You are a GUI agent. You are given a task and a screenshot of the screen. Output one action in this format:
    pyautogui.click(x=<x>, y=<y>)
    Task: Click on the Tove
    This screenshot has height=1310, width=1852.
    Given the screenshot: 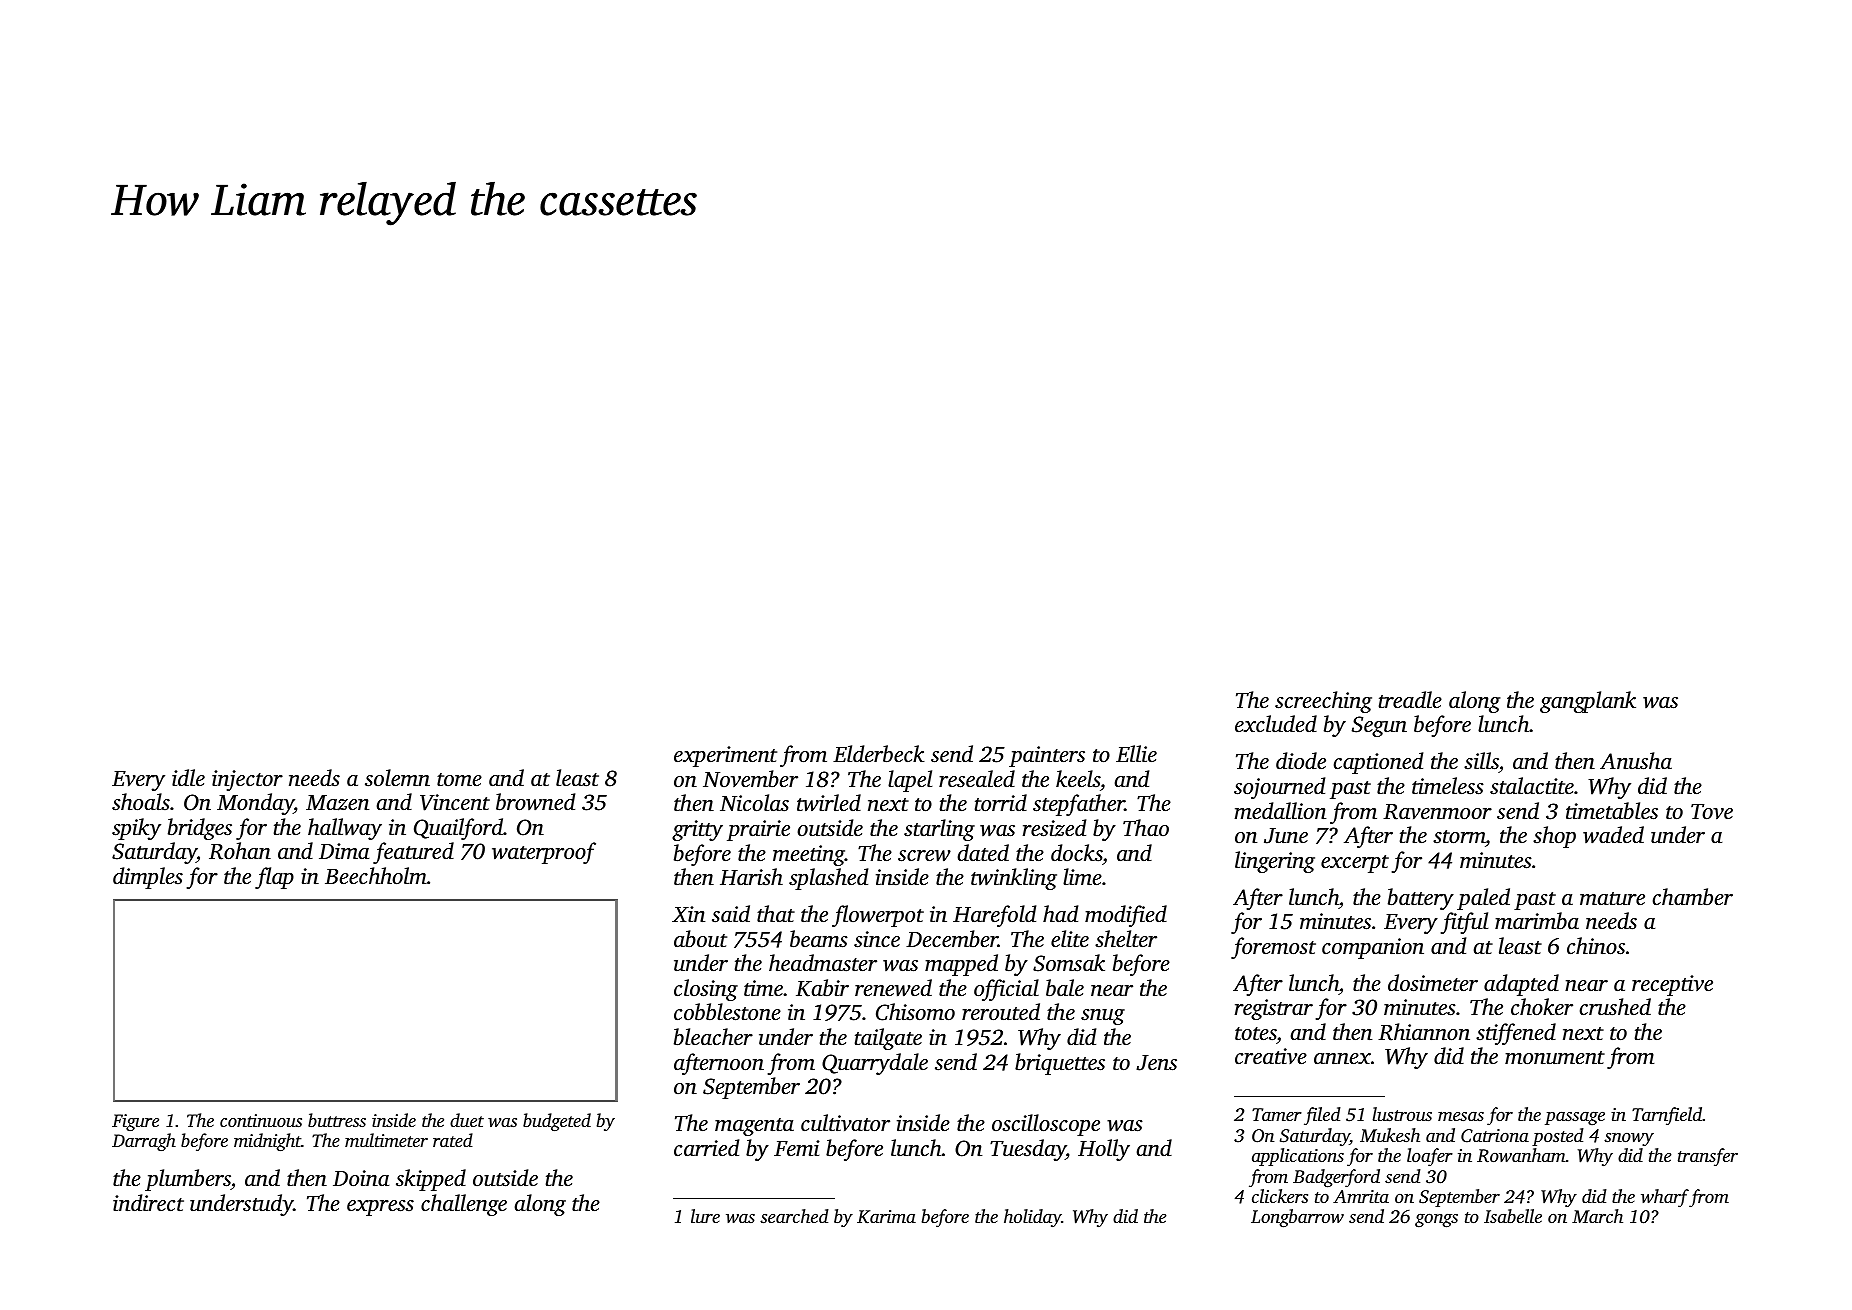 What is the action you would take?
    pyautogui.click(x=1712, y=812)
